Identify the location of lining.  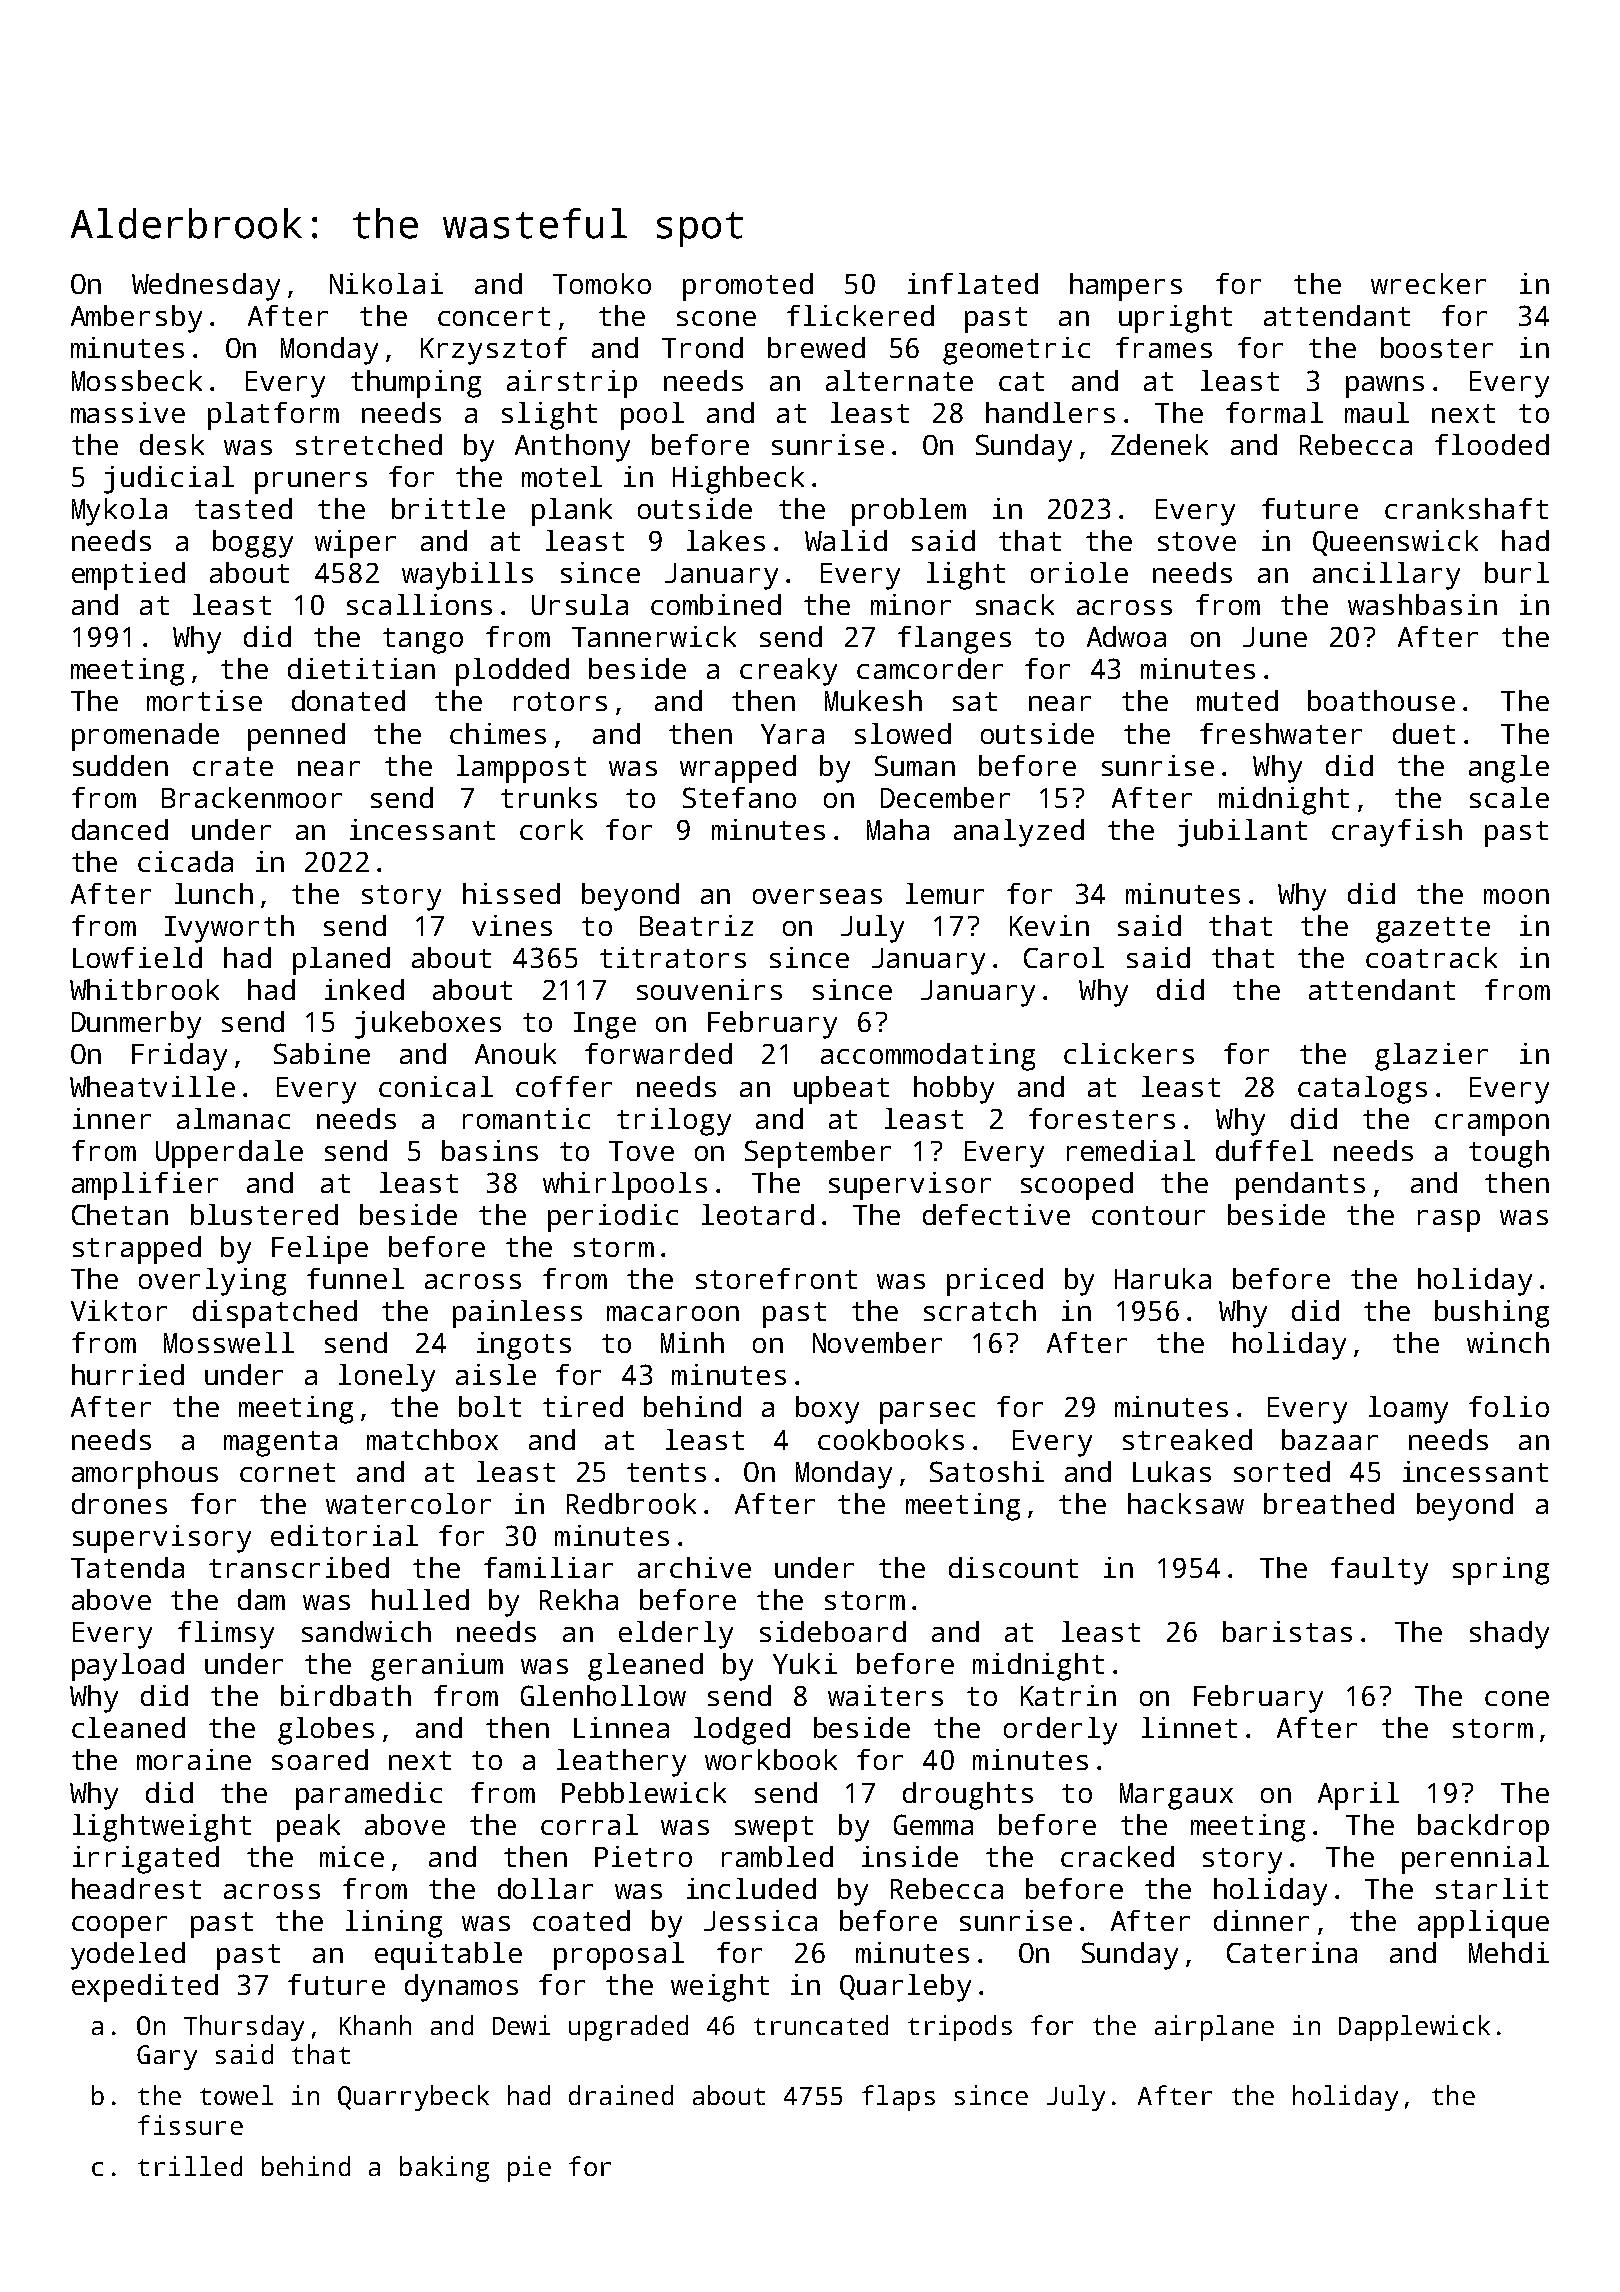
(394, 1924).
